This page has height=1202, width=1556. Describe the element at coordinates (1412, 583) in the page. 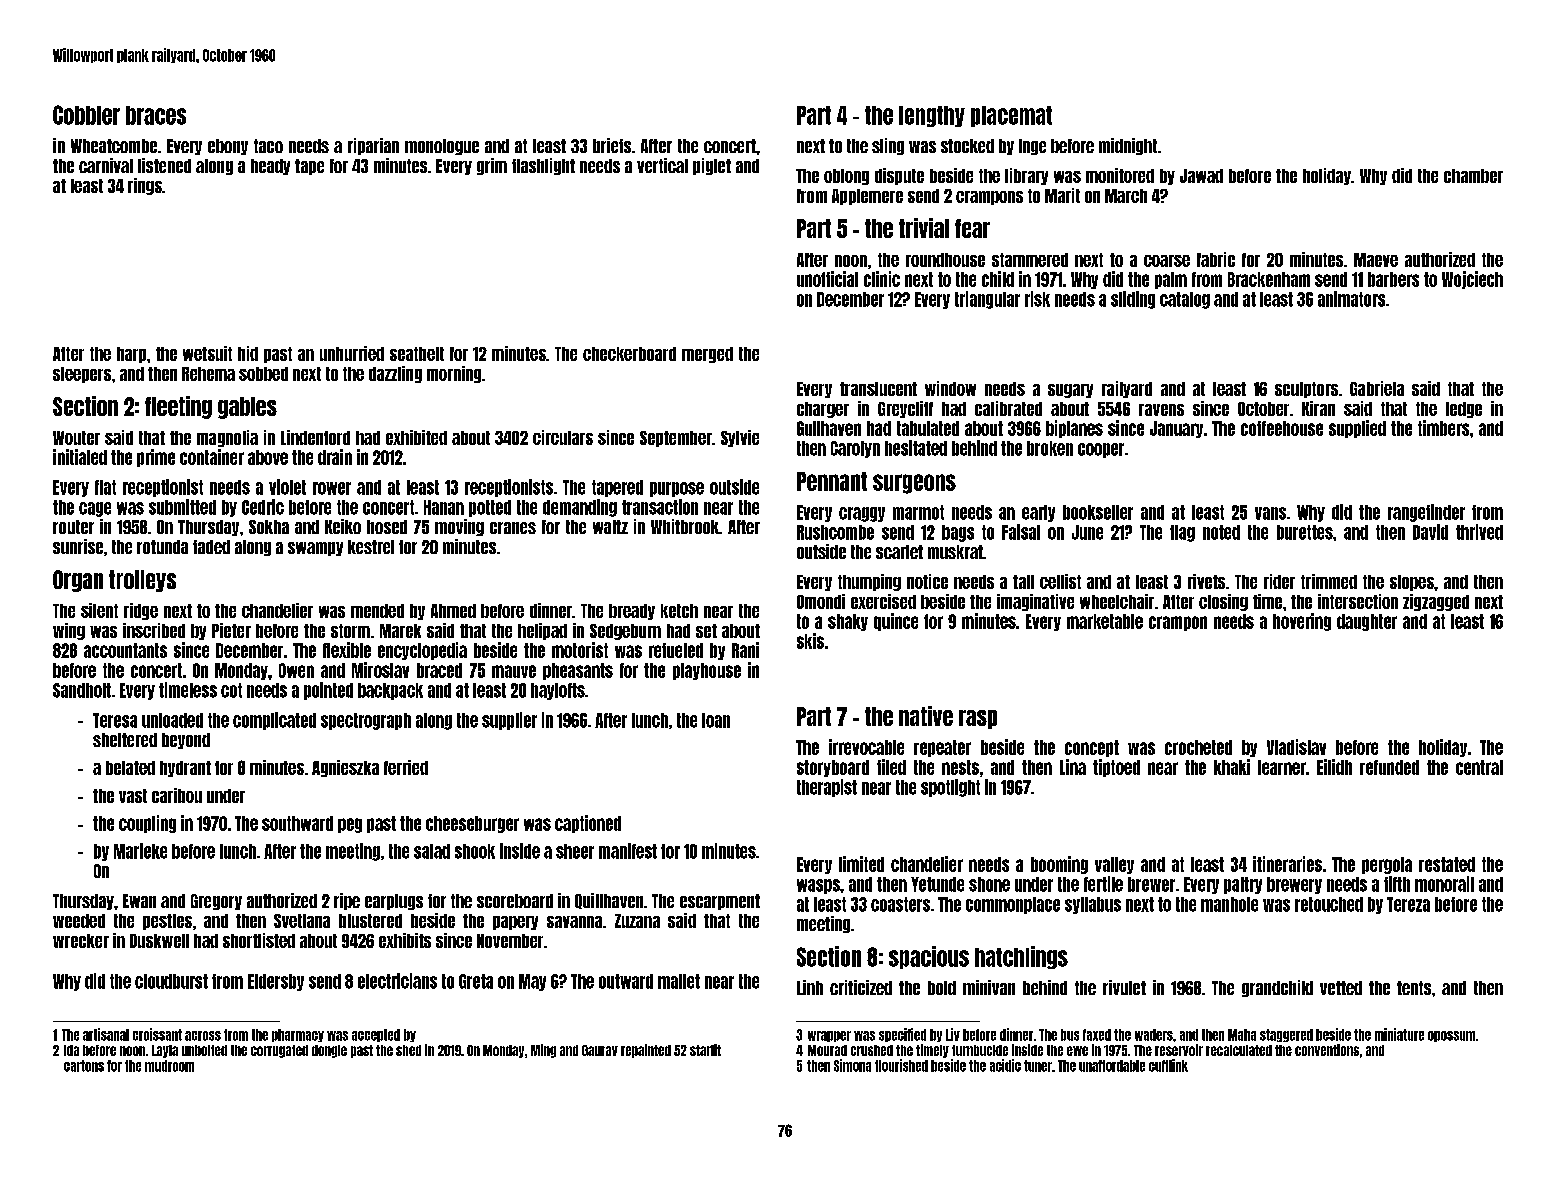

I see `slopes` at that location.
